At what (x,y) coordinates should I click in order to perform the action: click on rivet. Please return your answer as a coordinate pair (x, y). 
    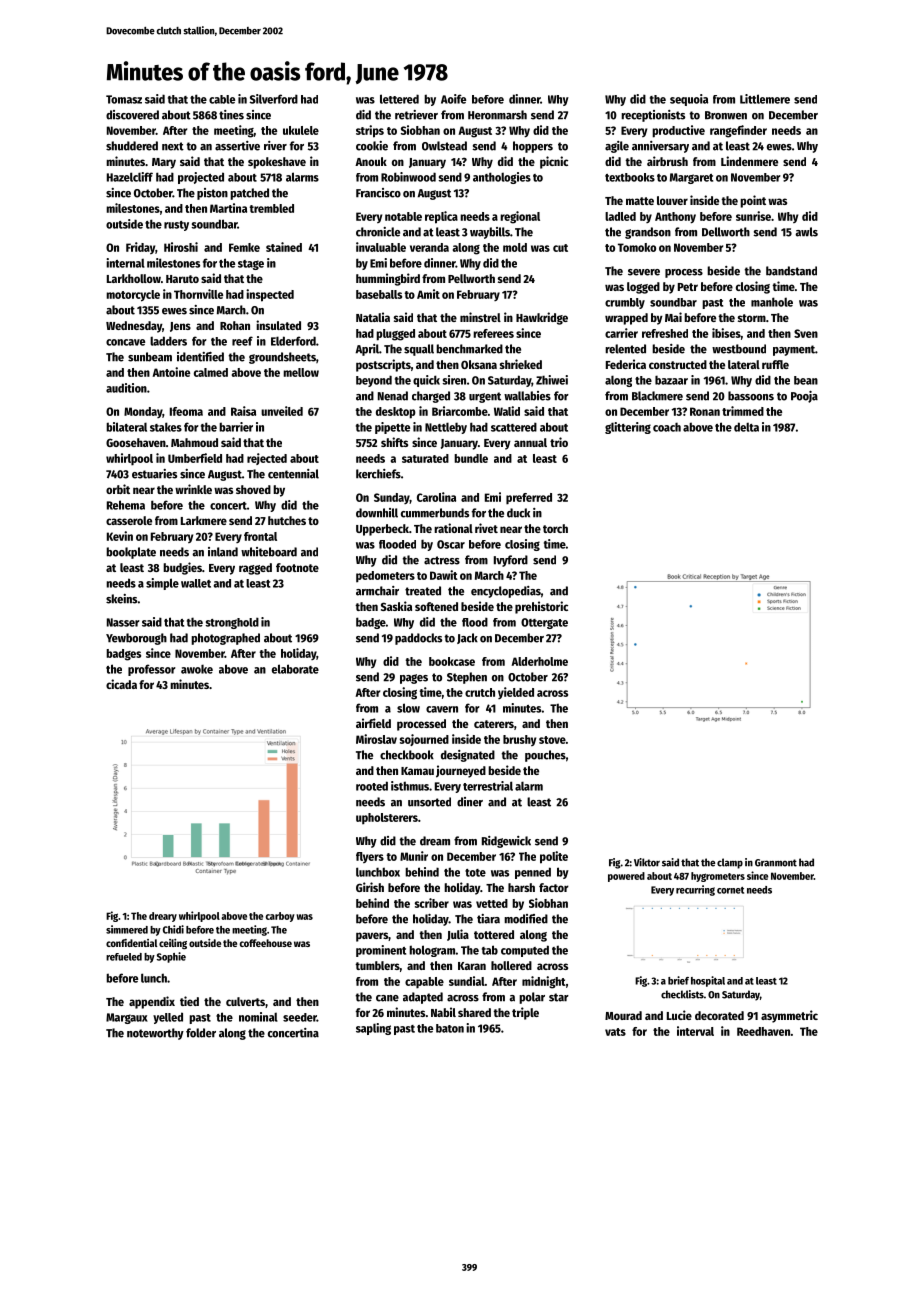
    Looking at the image, I should click on (486, 528).
